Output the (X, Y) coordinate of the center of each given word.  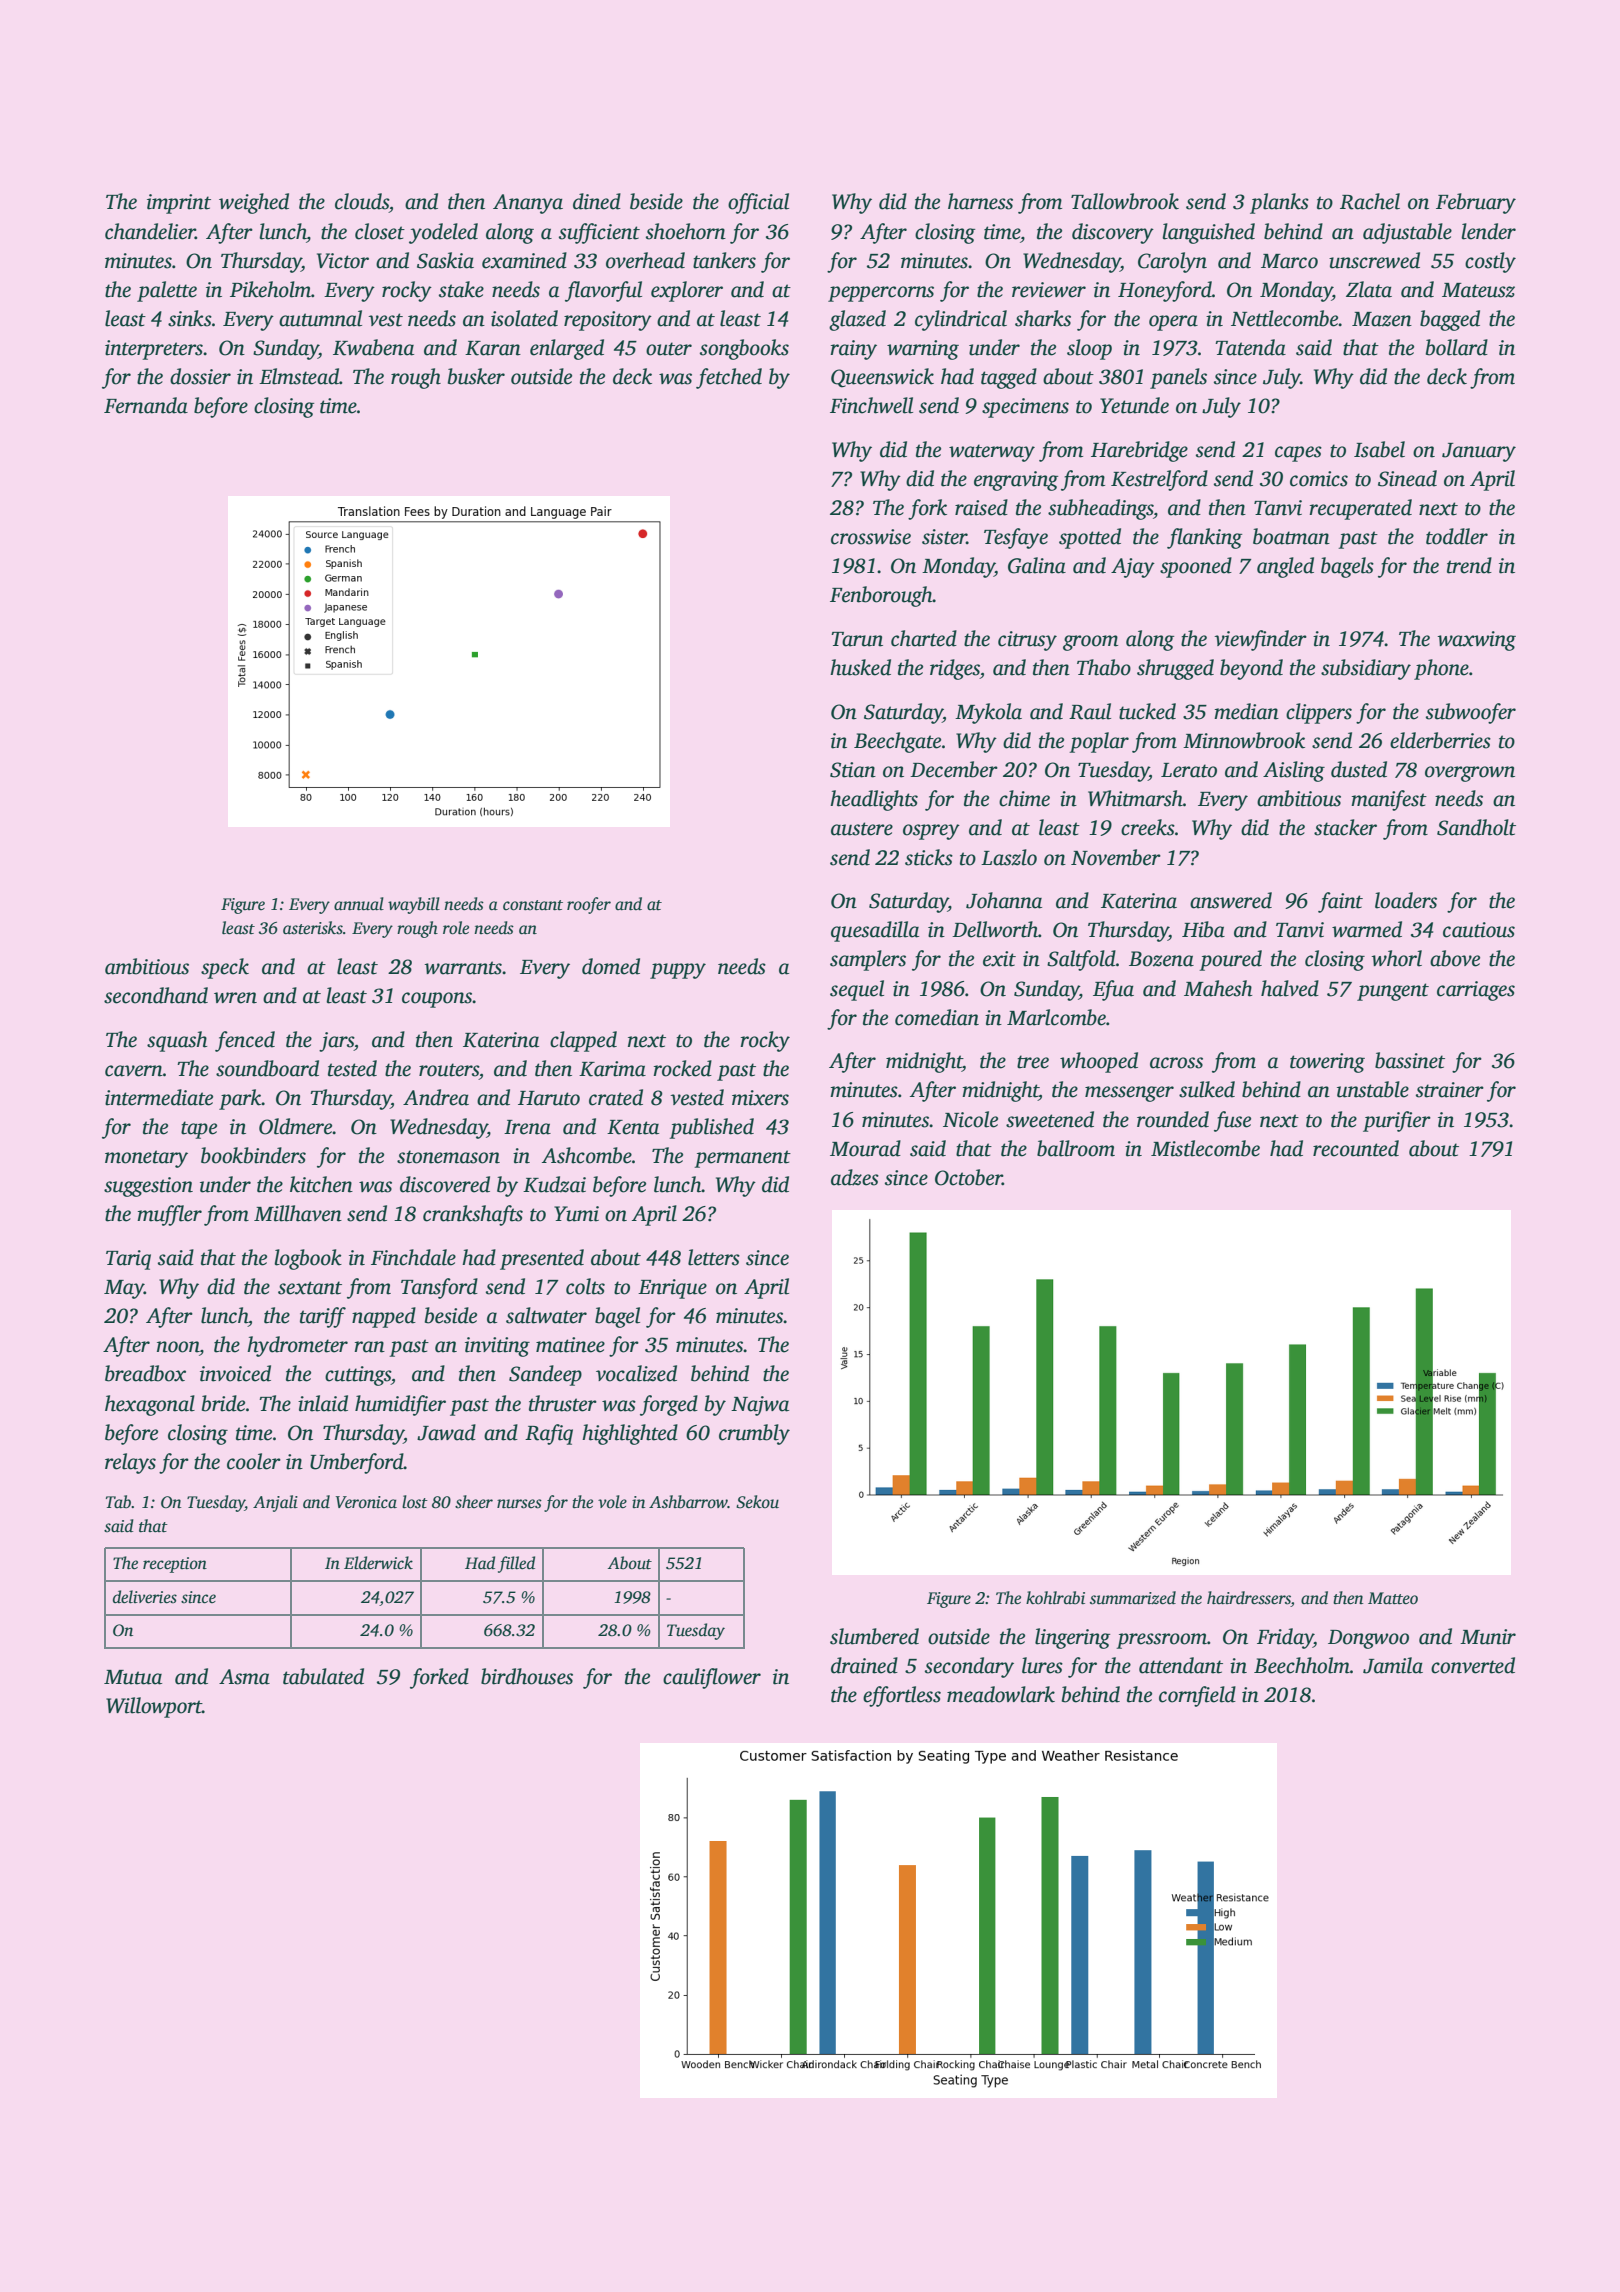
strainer (1450, 1090)
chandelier (150, 231)
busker (476, 376)
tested (352, 1068)
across (1176, 1063)
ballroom (1076, 1148)
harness (980, 201)
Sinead (1407, 478)
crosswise (871, 537)
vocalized (636, 1373)
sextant (310, 1288)
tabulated (323, 1676)
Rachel (1370, 201)
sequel (857, 990)
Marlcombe (1056, 1017)
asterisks (313, 928)
